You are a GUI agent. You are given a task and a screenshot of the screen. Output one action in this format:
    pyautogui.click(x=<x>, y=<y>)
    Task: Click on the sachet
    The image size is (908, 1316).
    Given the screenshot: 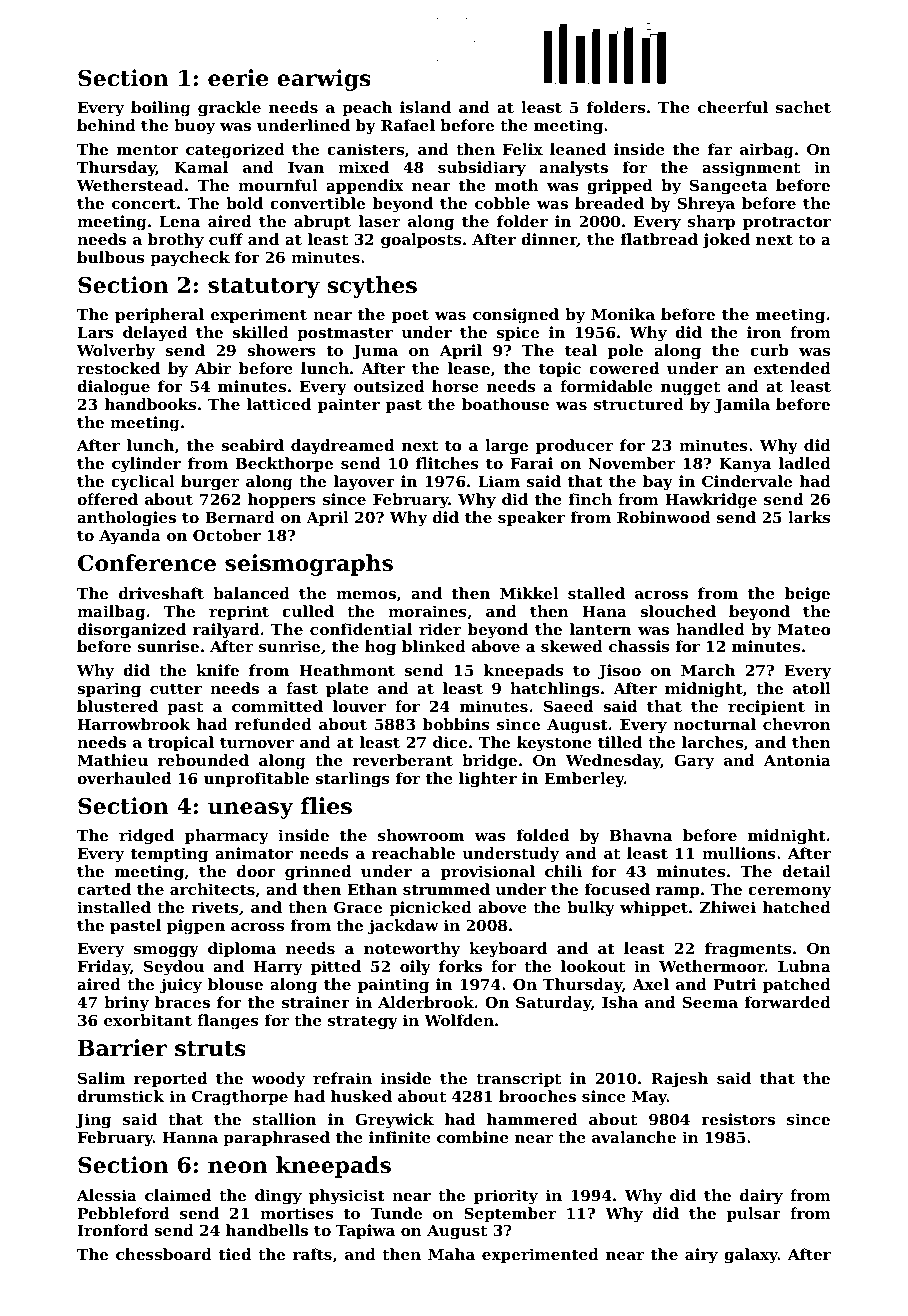 What is the action you would take?
    pyautogui.click(x=803, y=107)
